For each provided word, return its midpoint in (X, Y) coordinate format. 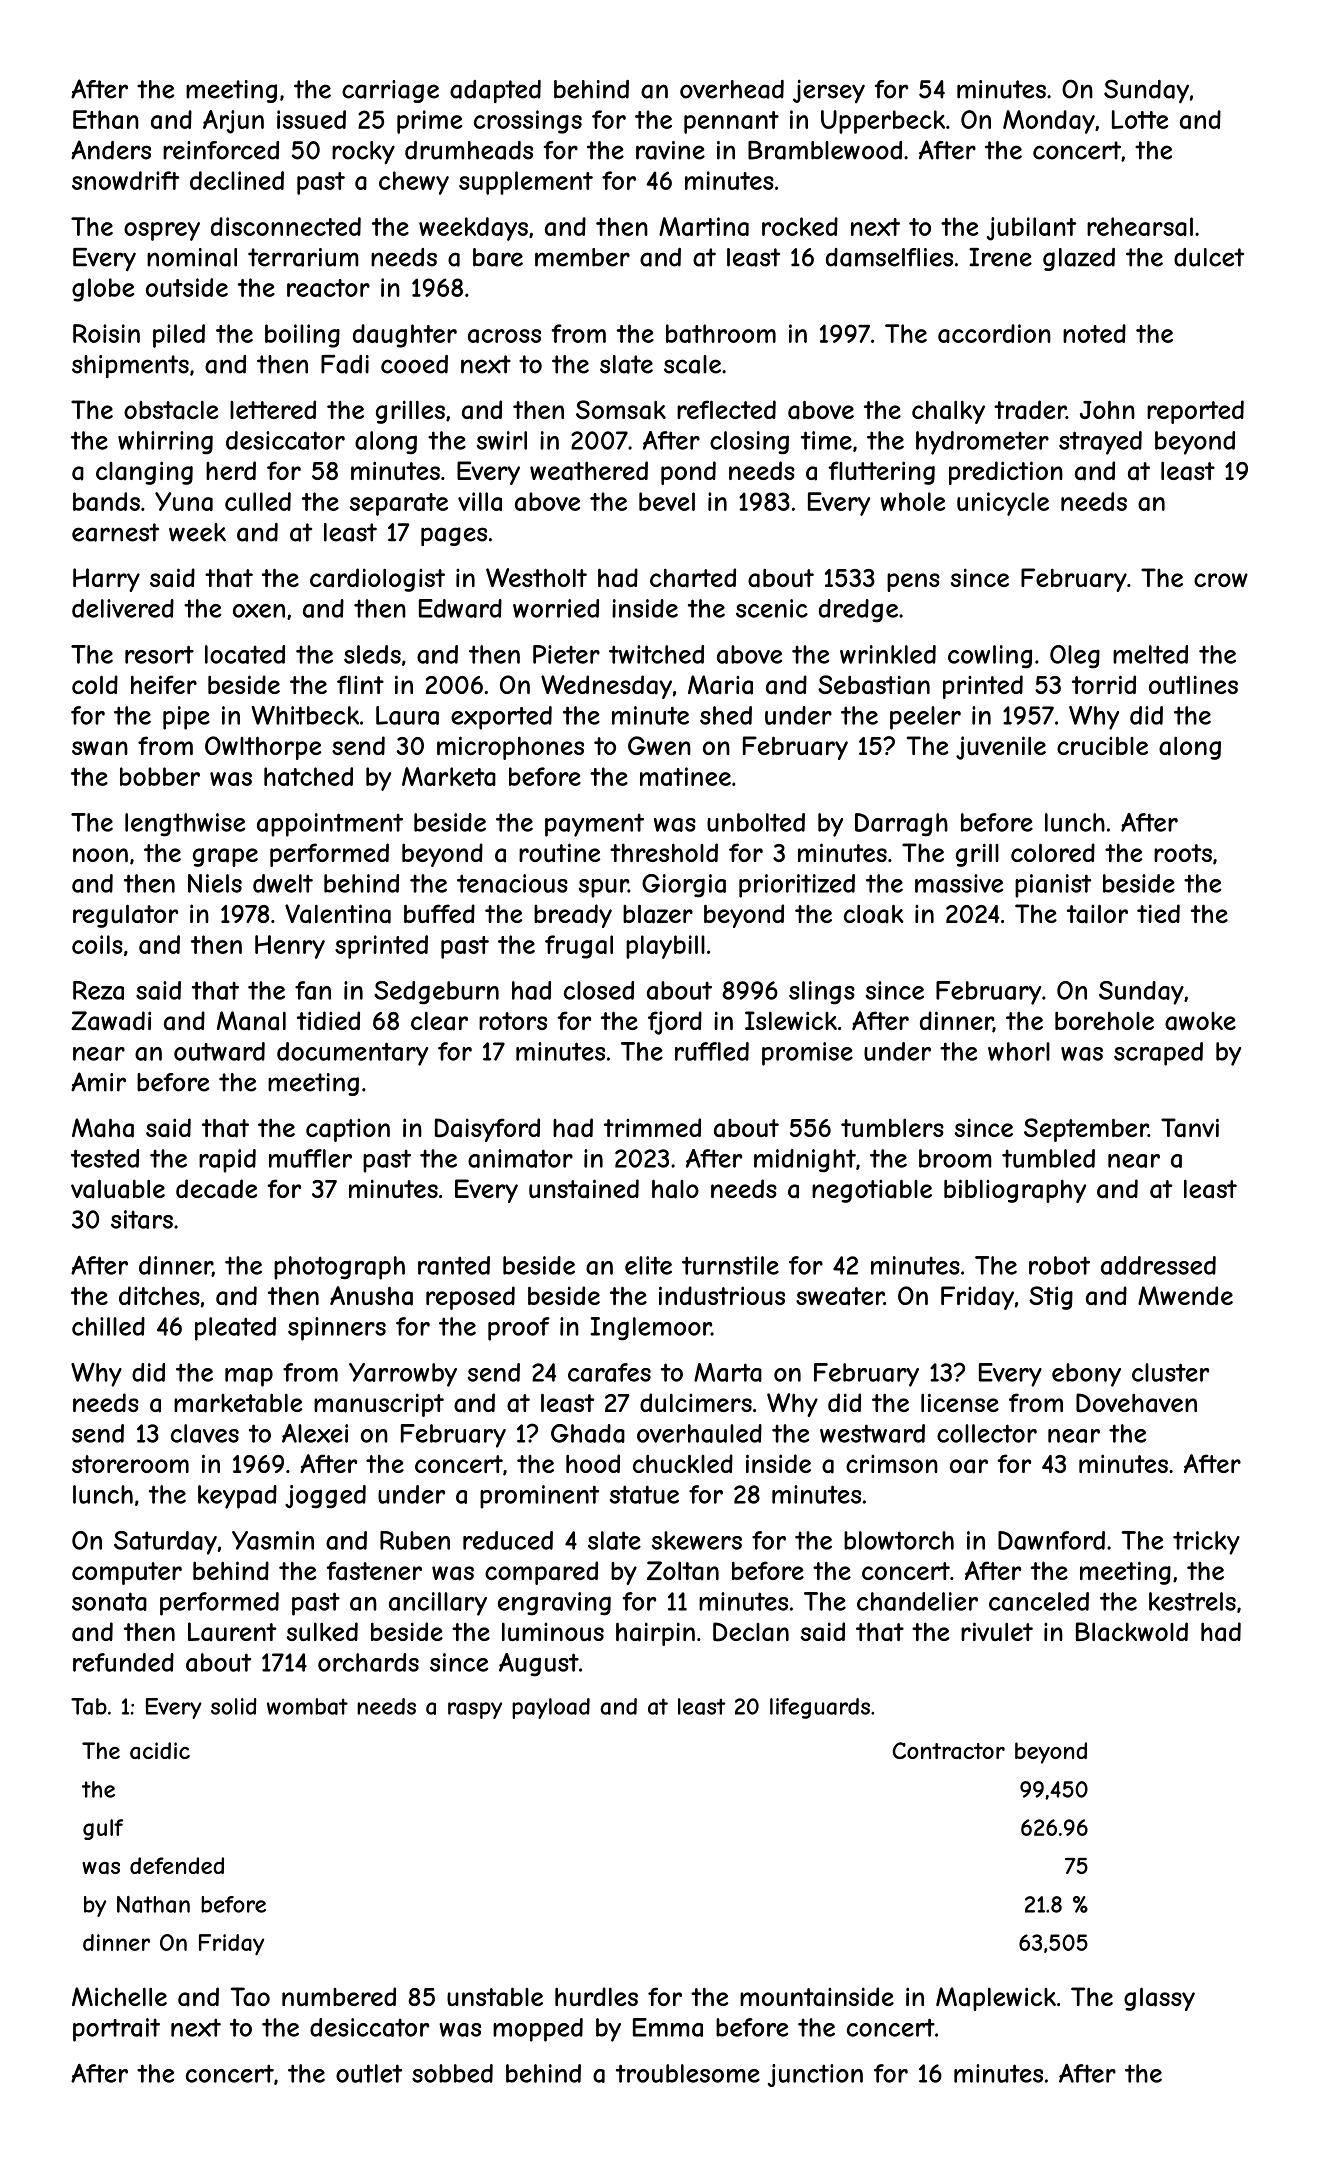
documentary (352, 1054)
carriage (390, 91)
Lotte (1140, 119)
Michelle (119, 1996)
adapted (495, 91)
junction (815, 2075)
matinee (685, 776)
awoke (1200, 1021)
